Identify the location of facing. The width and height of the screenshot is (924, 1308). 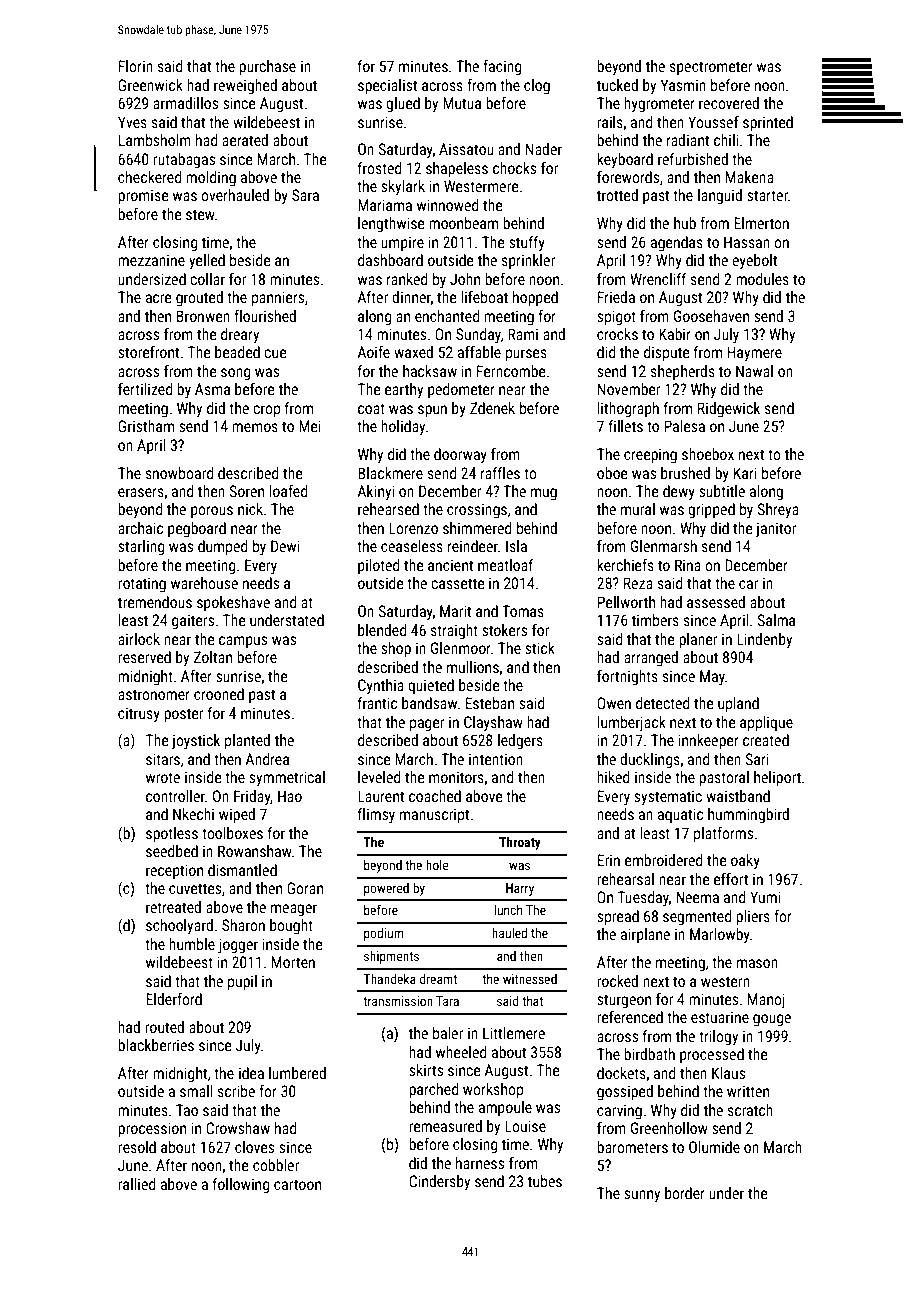
(502, 67).
